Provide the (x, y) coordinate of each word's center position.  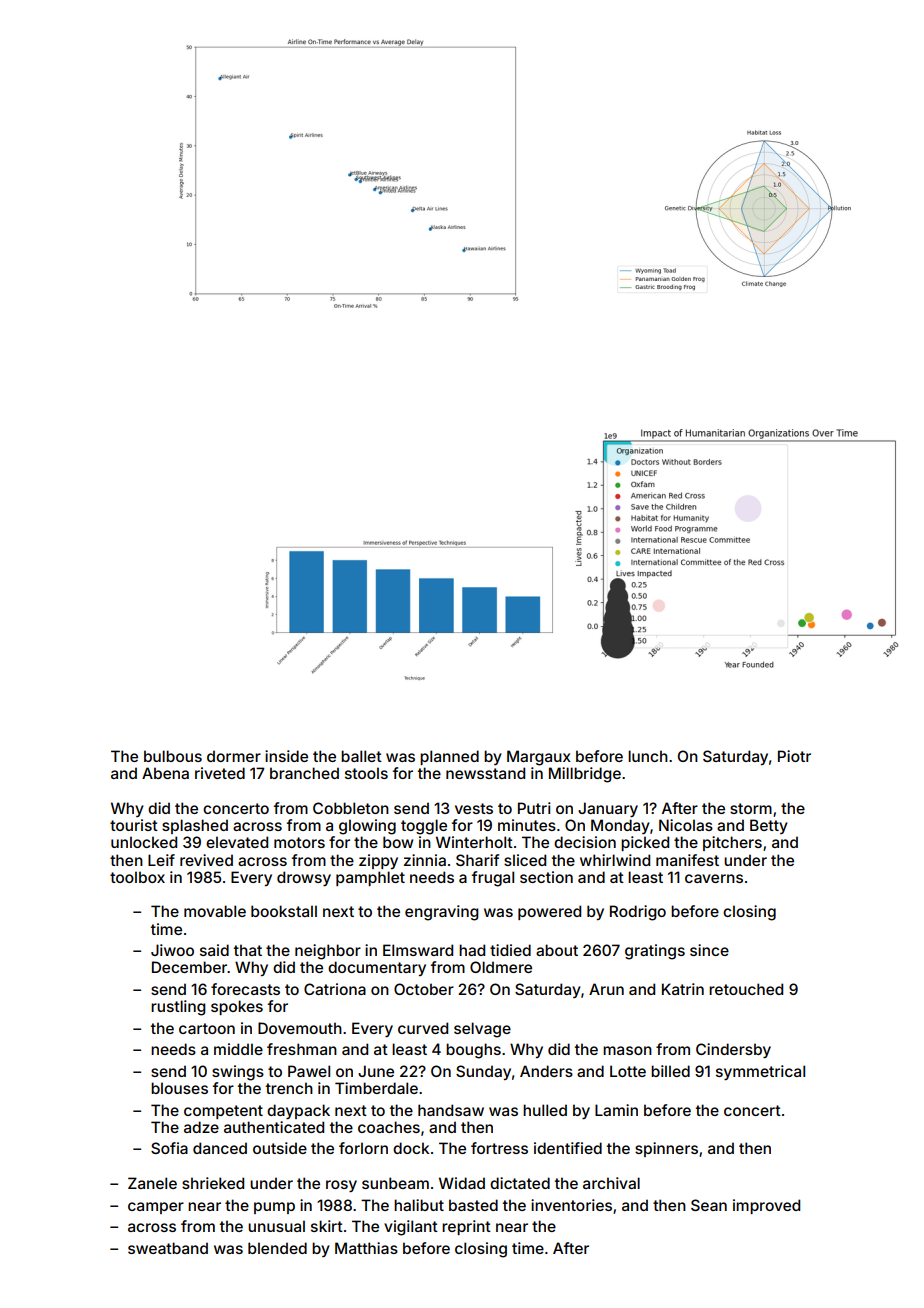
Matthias (366, 1248)
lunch (648, 756)
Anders (546, 1071)
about (557, 950)
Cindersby (733, 1050)
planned (449, 757)
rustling (178, 1008)
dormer (234, 756)
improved (766, 1206)
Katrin (683, 989)
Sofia (169, 1148)
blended (277, 1248)
